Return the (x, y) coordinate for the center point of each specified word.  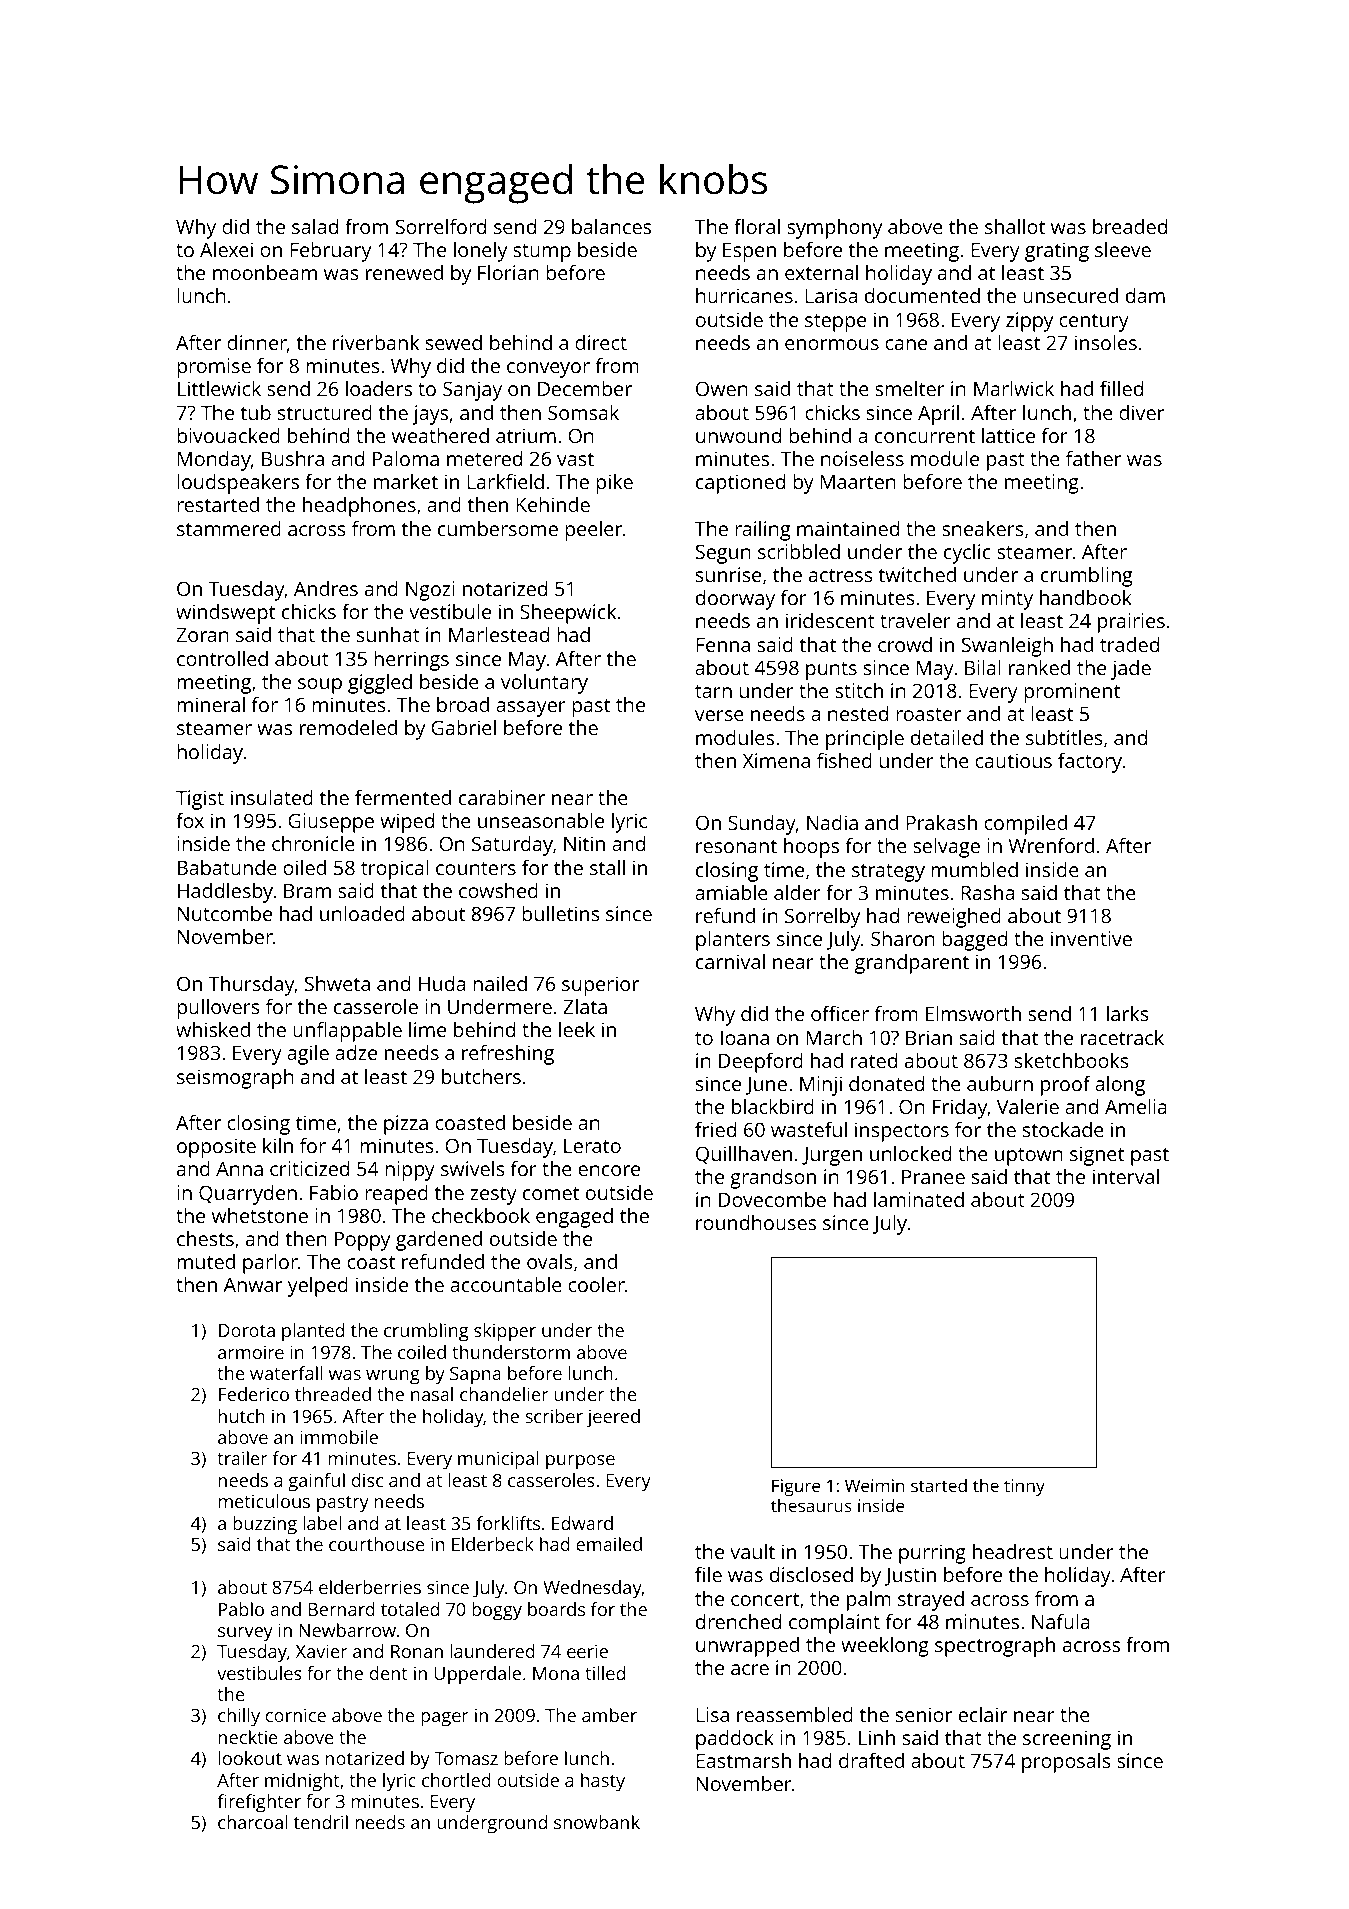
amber (609, 1715)
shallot (1015, 226)
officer (840, 1013)
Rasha (987, 892)
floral (757, 226)
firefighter (259, 1803)
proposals (1066, 1763)
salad (315, 226)
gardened (439, 1241)
